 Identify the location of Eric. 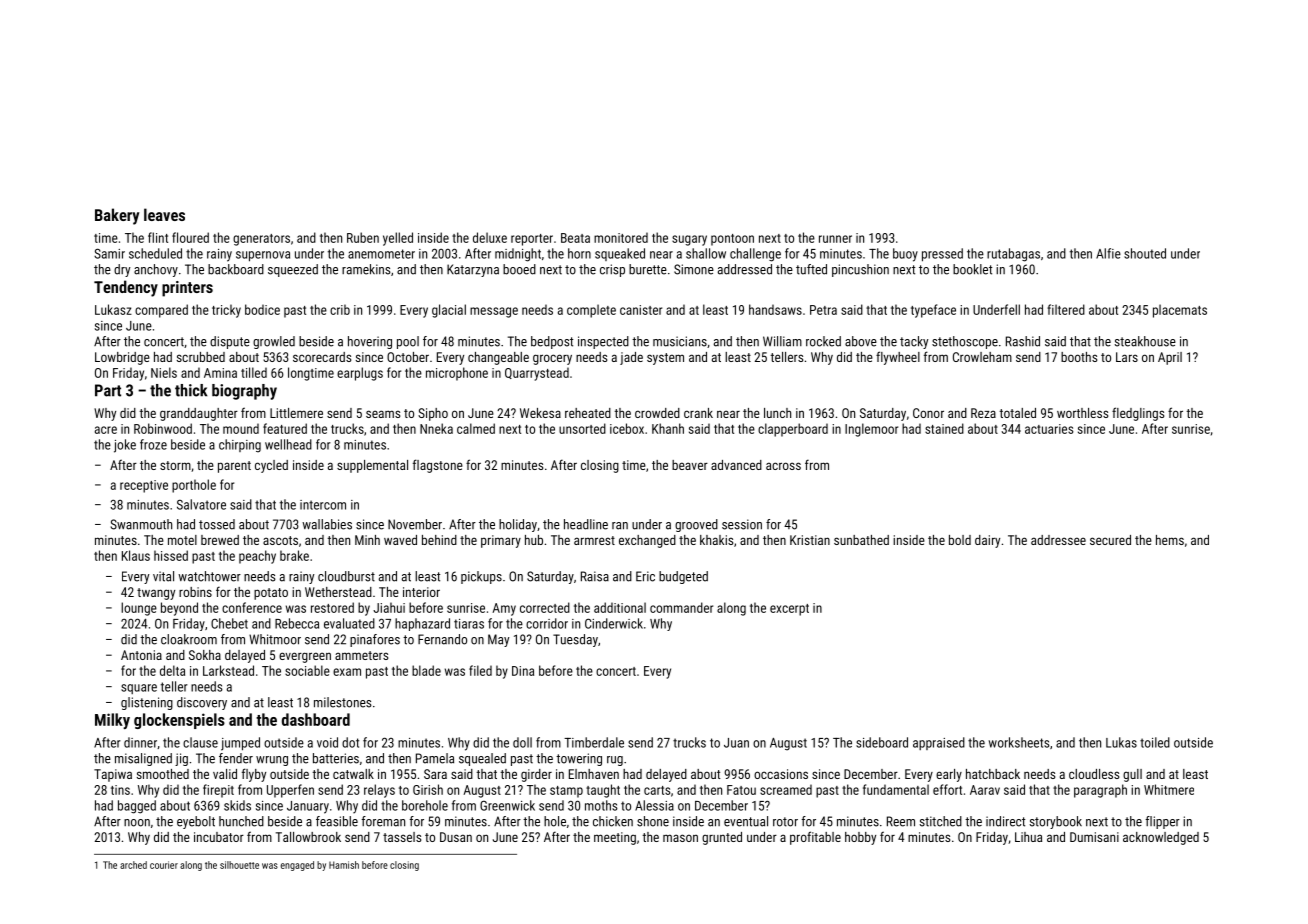
(645, 576).
